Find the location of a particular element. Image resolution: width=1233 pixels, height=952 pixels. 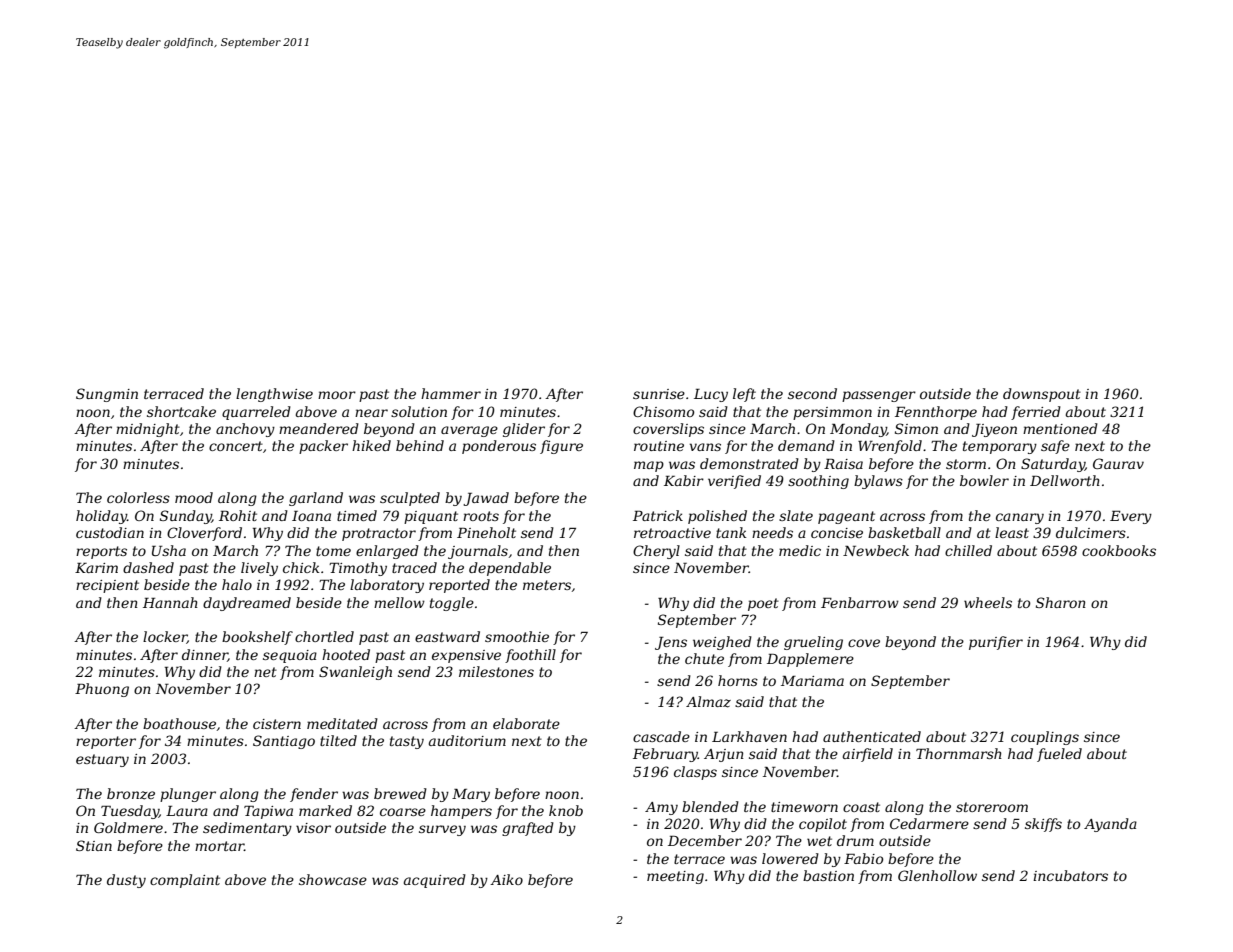

downspout is located at coordinates (1042, 395).
